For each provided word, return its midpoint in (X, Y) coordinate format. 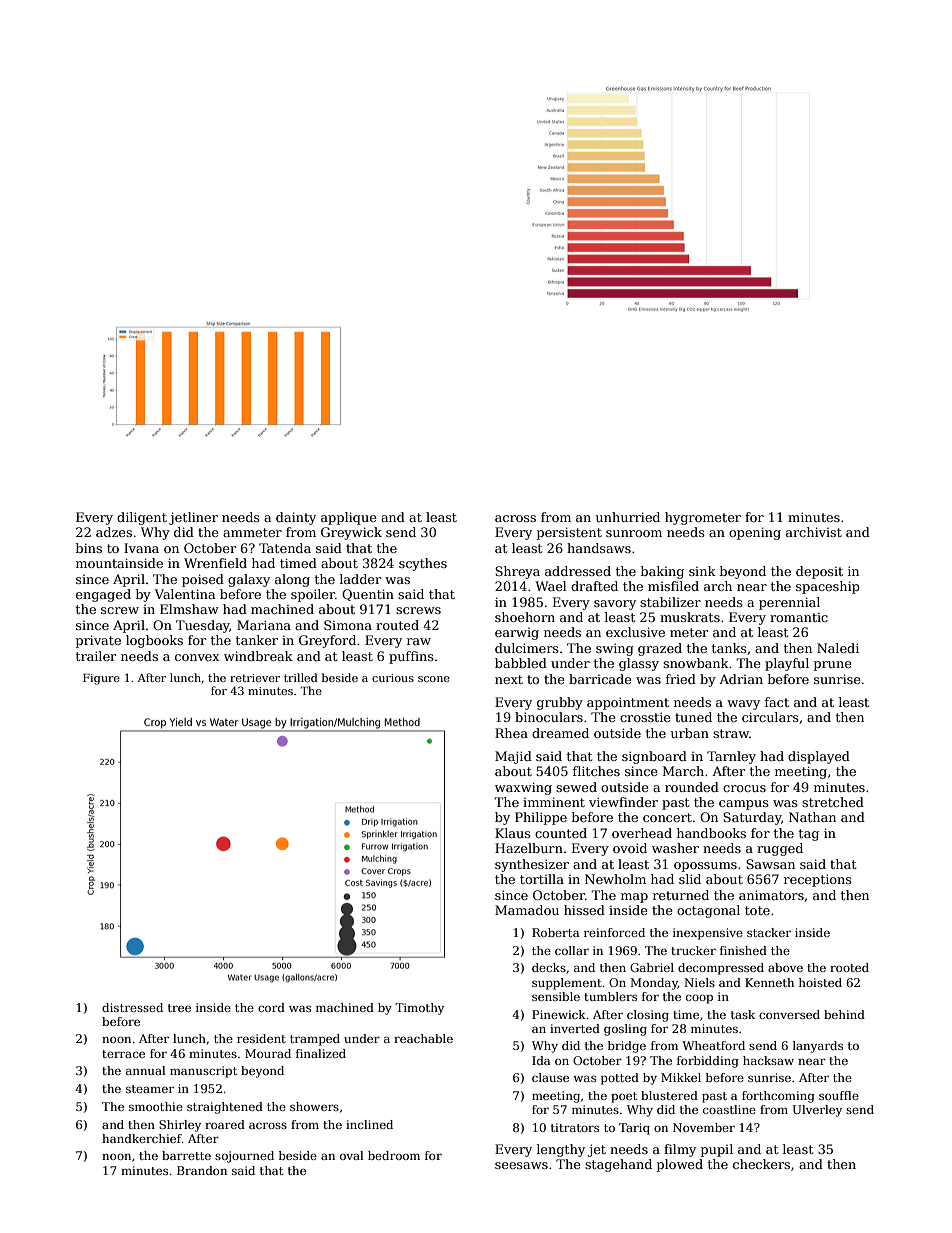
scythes (423, 564)
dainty (296, 518)
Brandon (202, 1170)
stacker (769, 932)
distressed (132, 1007)
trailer (96, 656)
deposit (819, 572)
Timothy (419, 1009)
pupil (717, 1150)
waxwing (523, 788)
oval (352, 1155)
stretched (833, 802)
